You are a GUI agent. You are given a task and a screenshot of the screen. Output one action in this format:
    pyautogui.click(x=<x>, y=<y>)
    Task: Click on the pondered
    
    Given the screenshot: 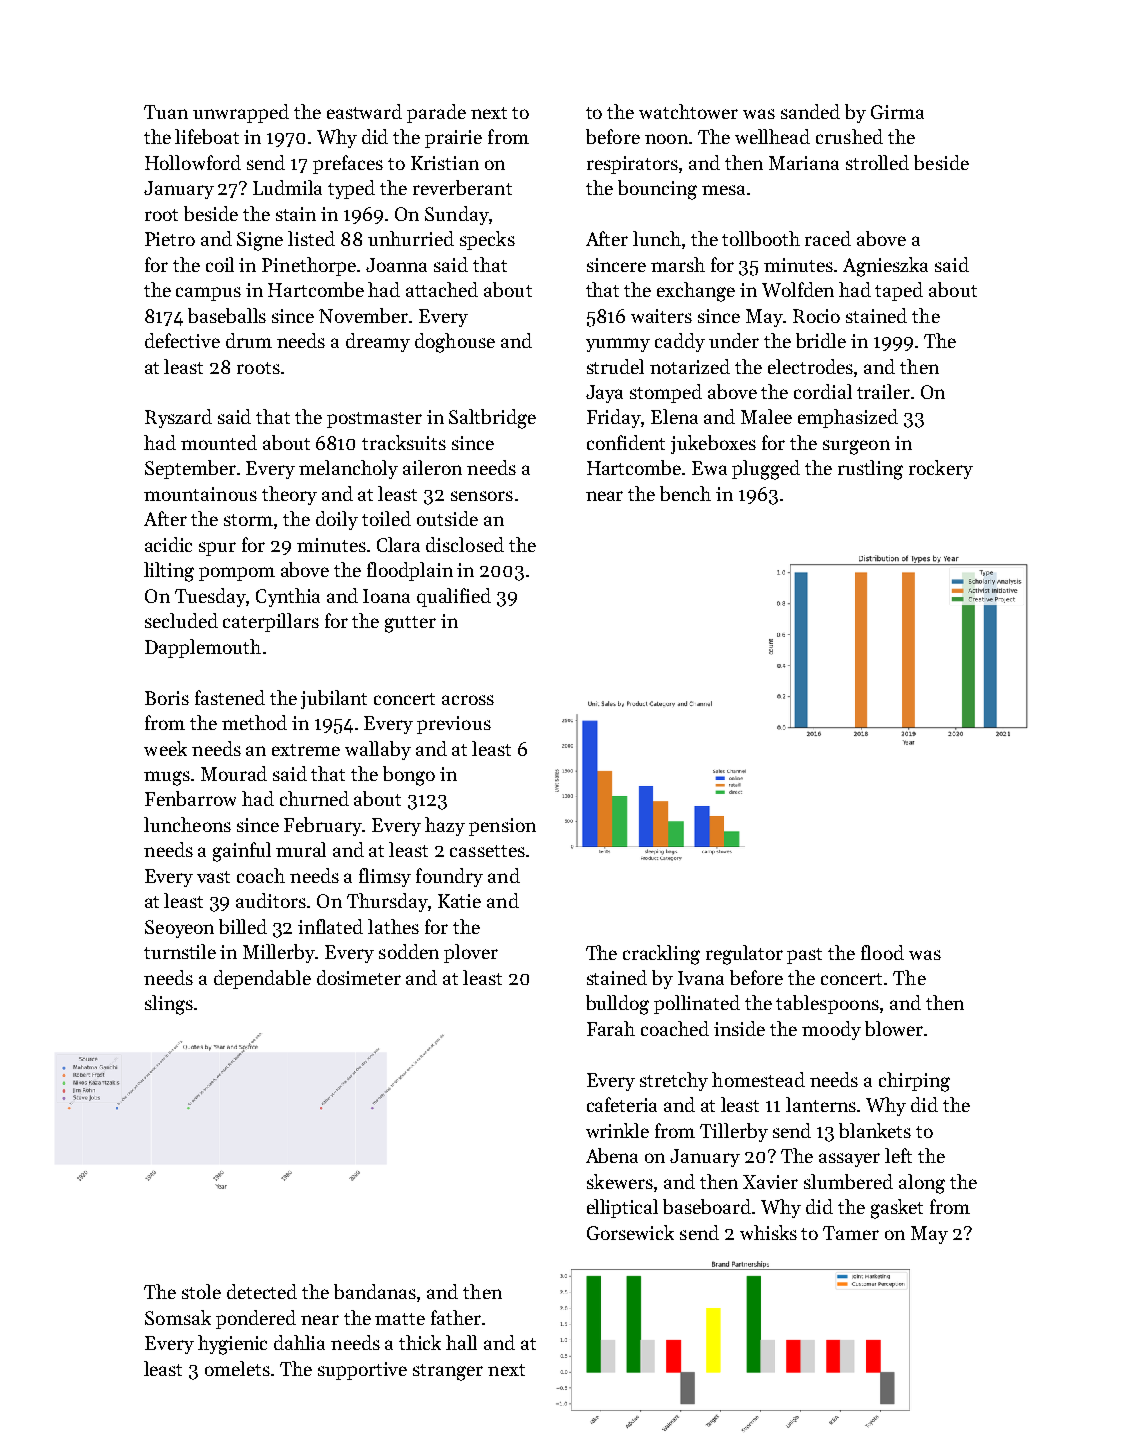 What is the action you would take?
    pyautogui.click(x=256, y=1319)
